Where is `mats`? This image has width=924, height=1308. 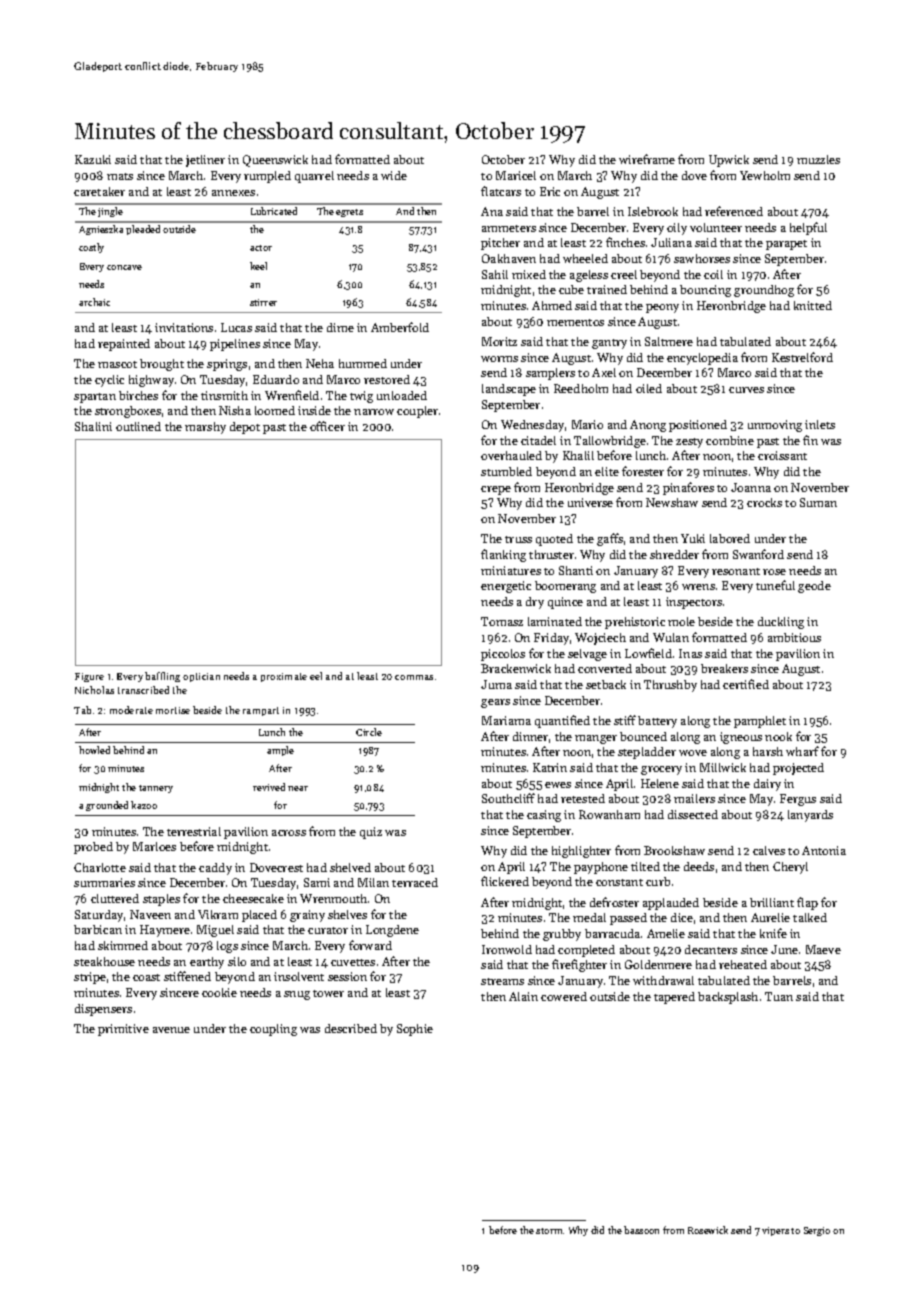 mats is located at coordinates (120, 176).
